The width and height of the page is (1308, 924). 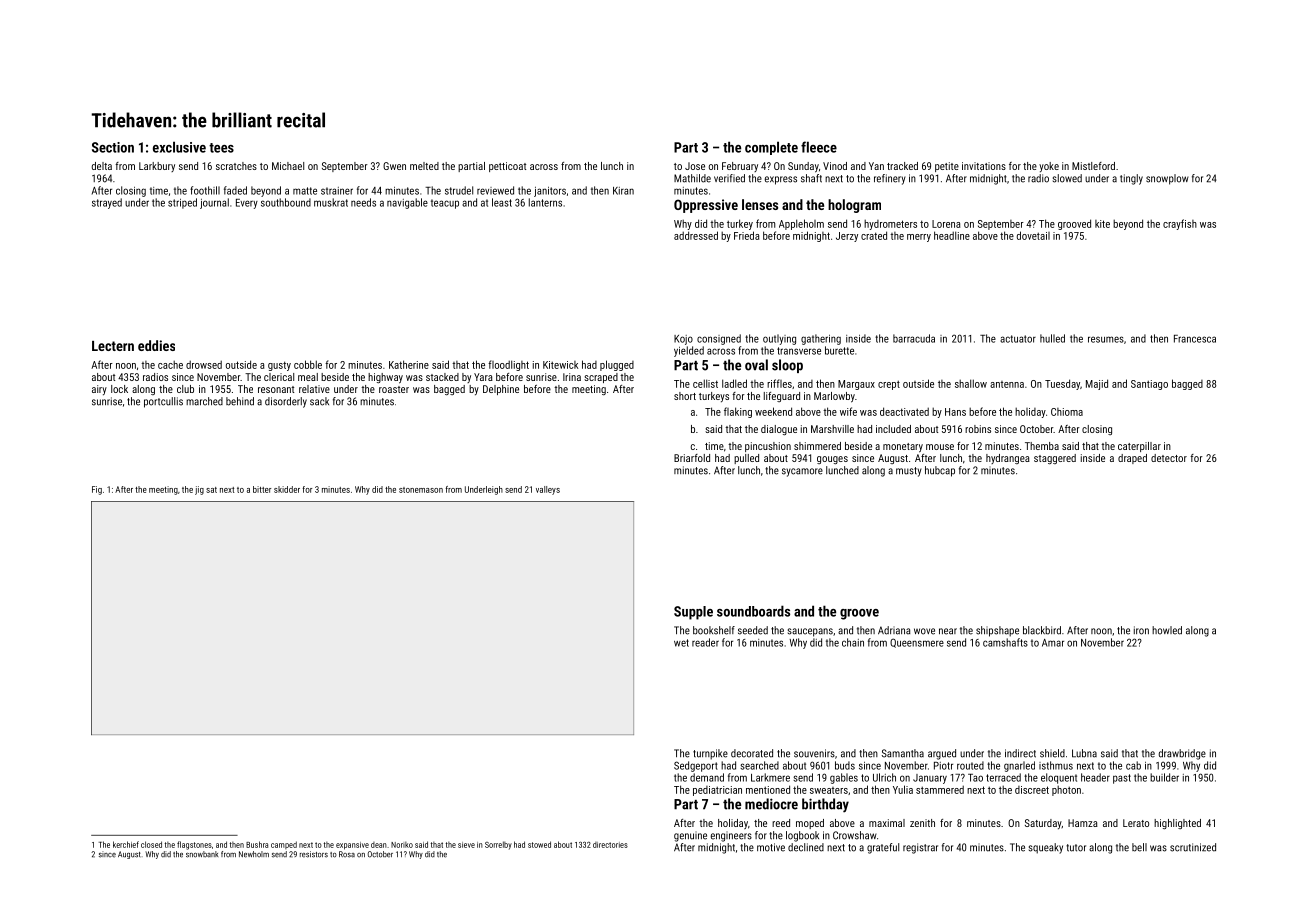 I want to click on caterpillar, so click(x=1139, y=447).
